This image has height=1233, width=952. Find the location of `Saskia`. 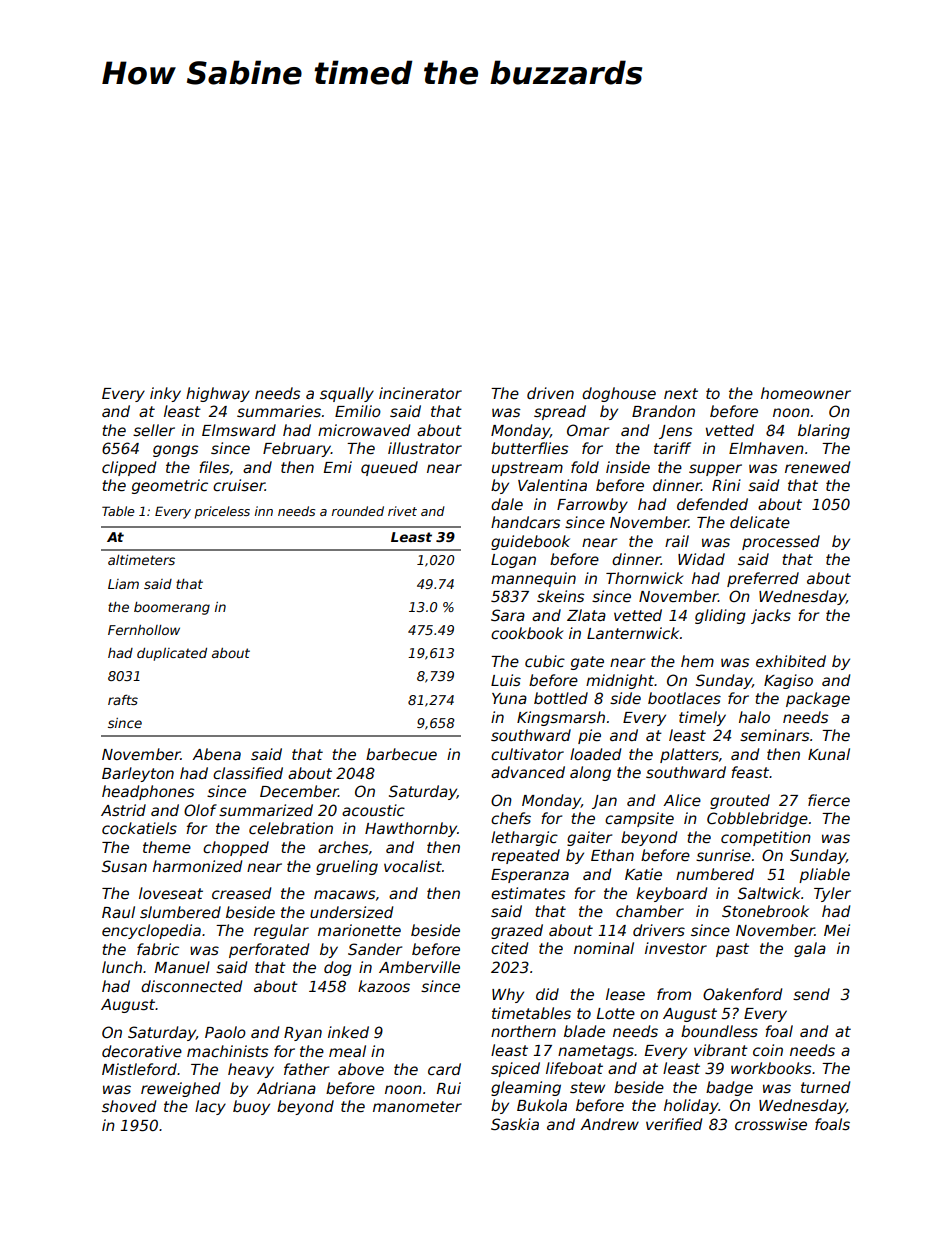

Saskia is located at coordinates (515, 1124).
